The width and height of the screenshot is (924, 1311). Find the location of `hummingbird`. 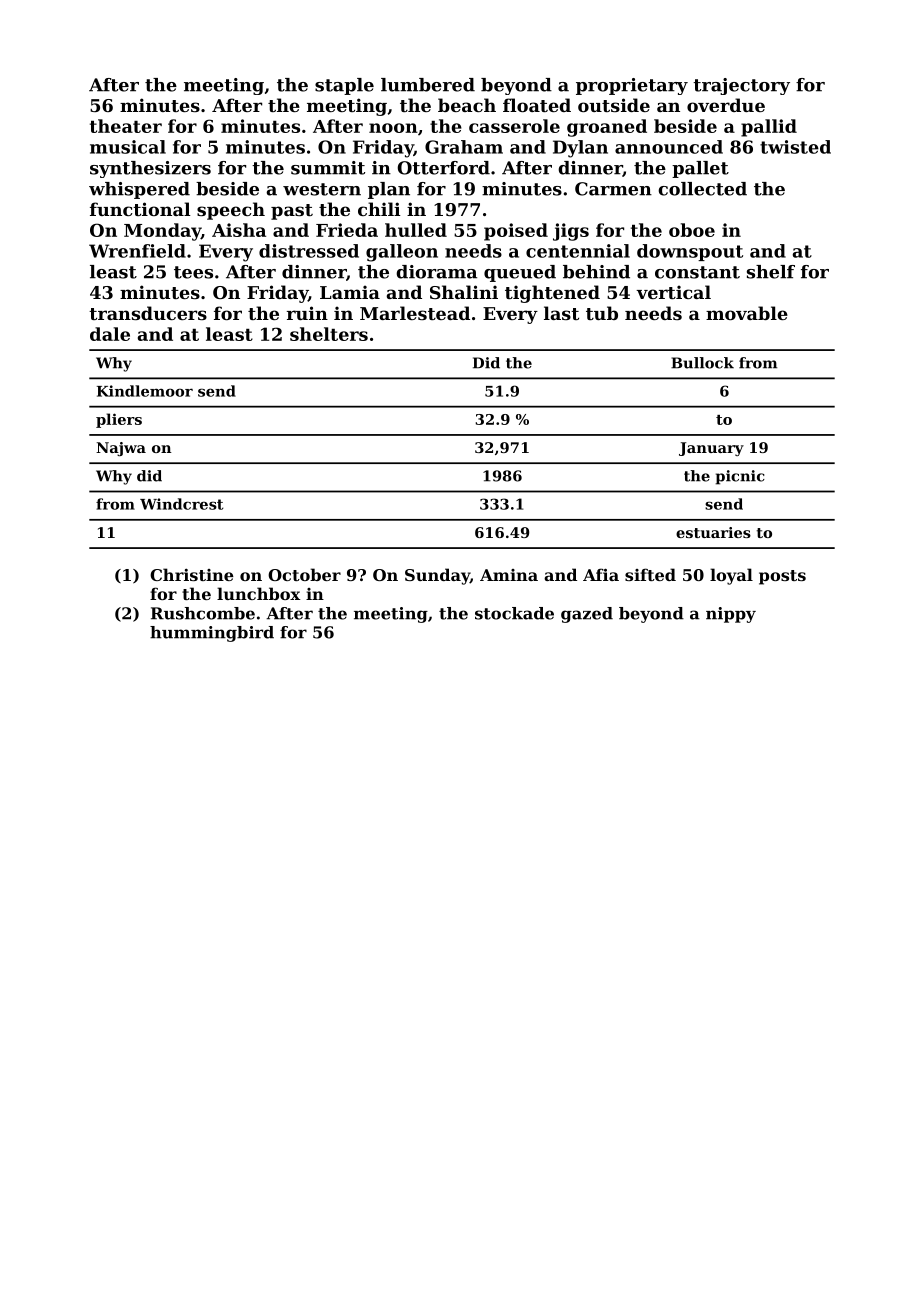

hummingbird is located at coordinates (212, 634).
